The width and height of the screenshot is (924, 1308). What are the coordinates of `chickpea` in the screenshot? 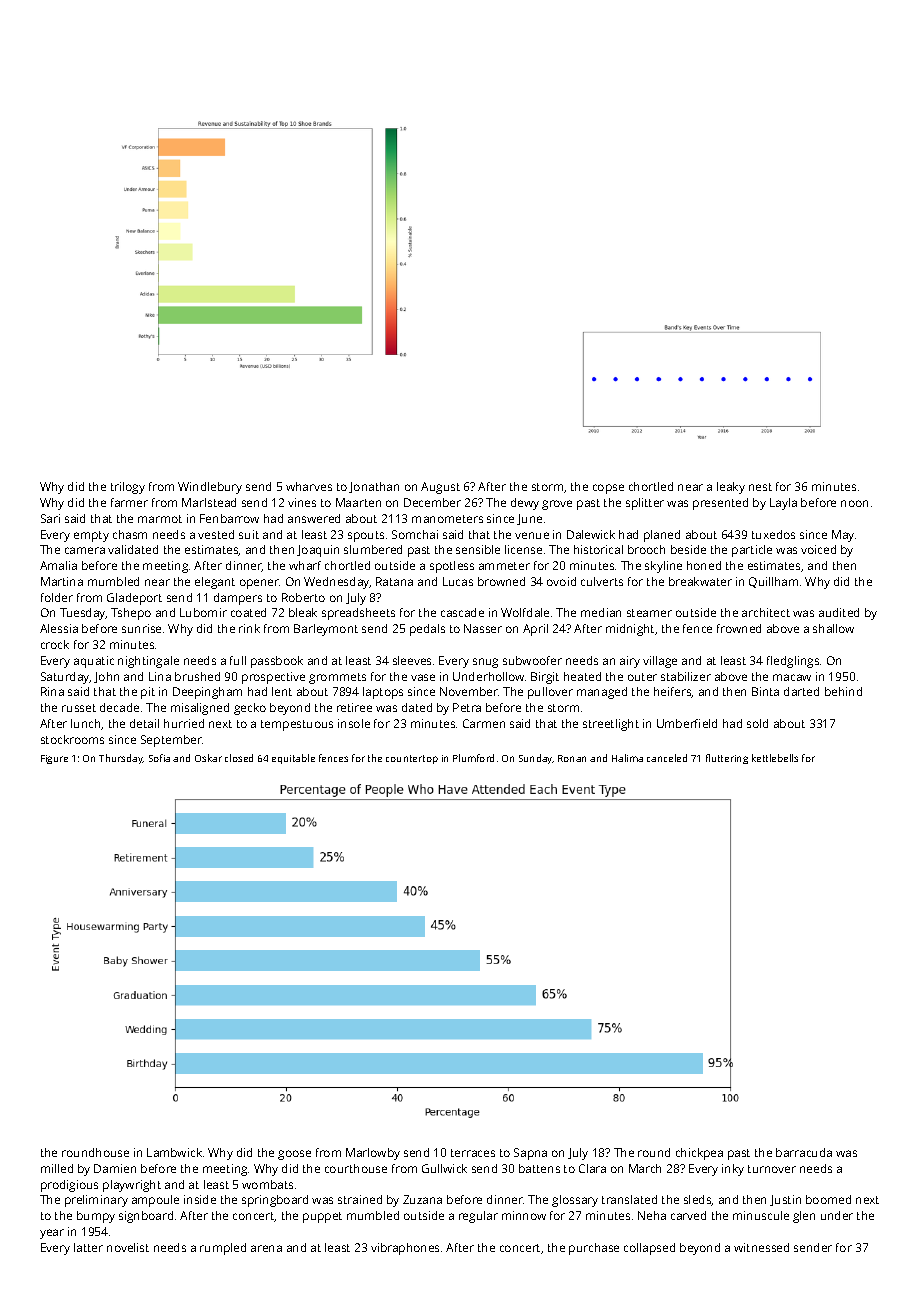 It's located at (699, 1154).
